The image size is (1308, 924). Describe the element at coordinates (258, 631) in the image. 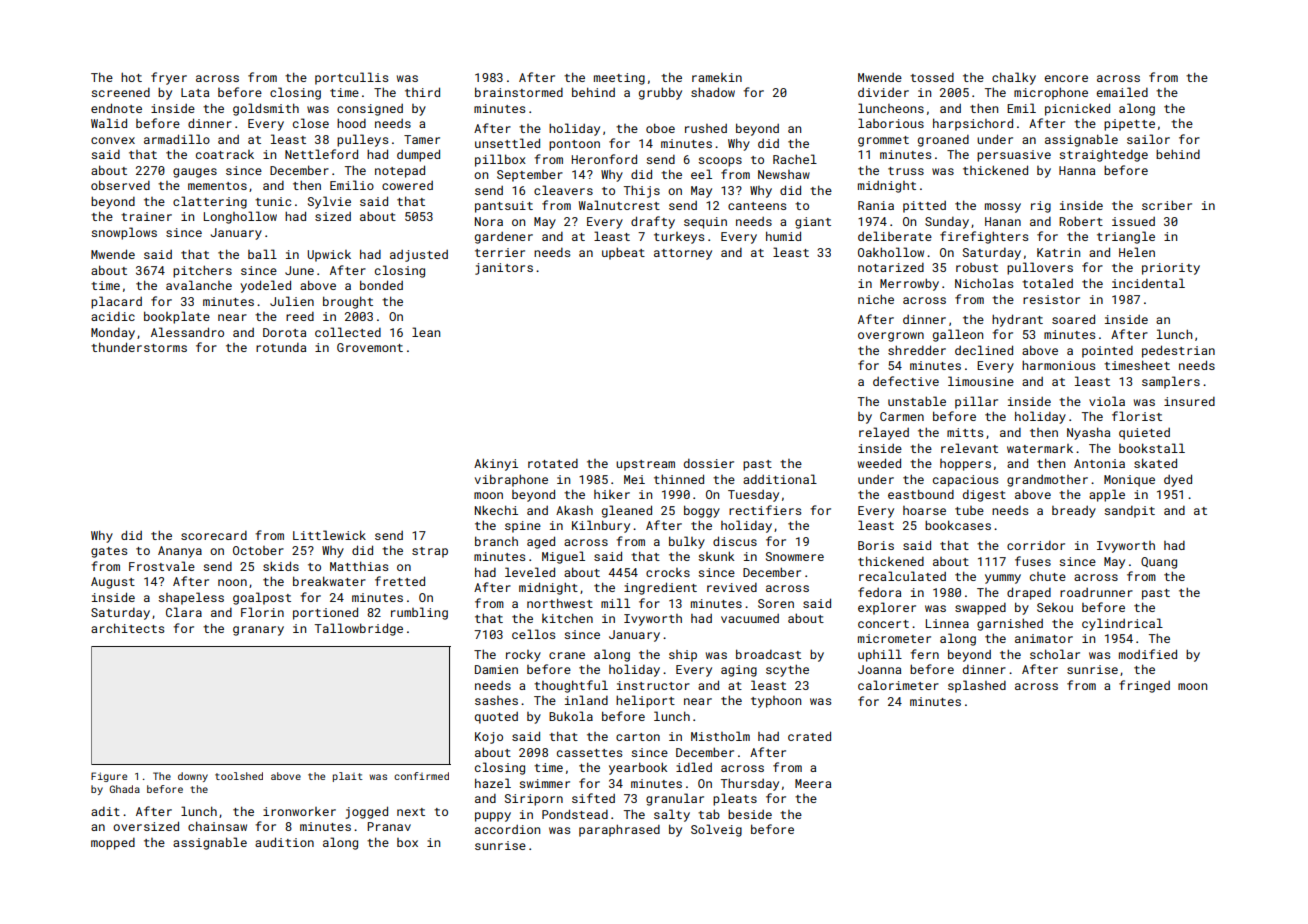

I see `granary` at that location.
